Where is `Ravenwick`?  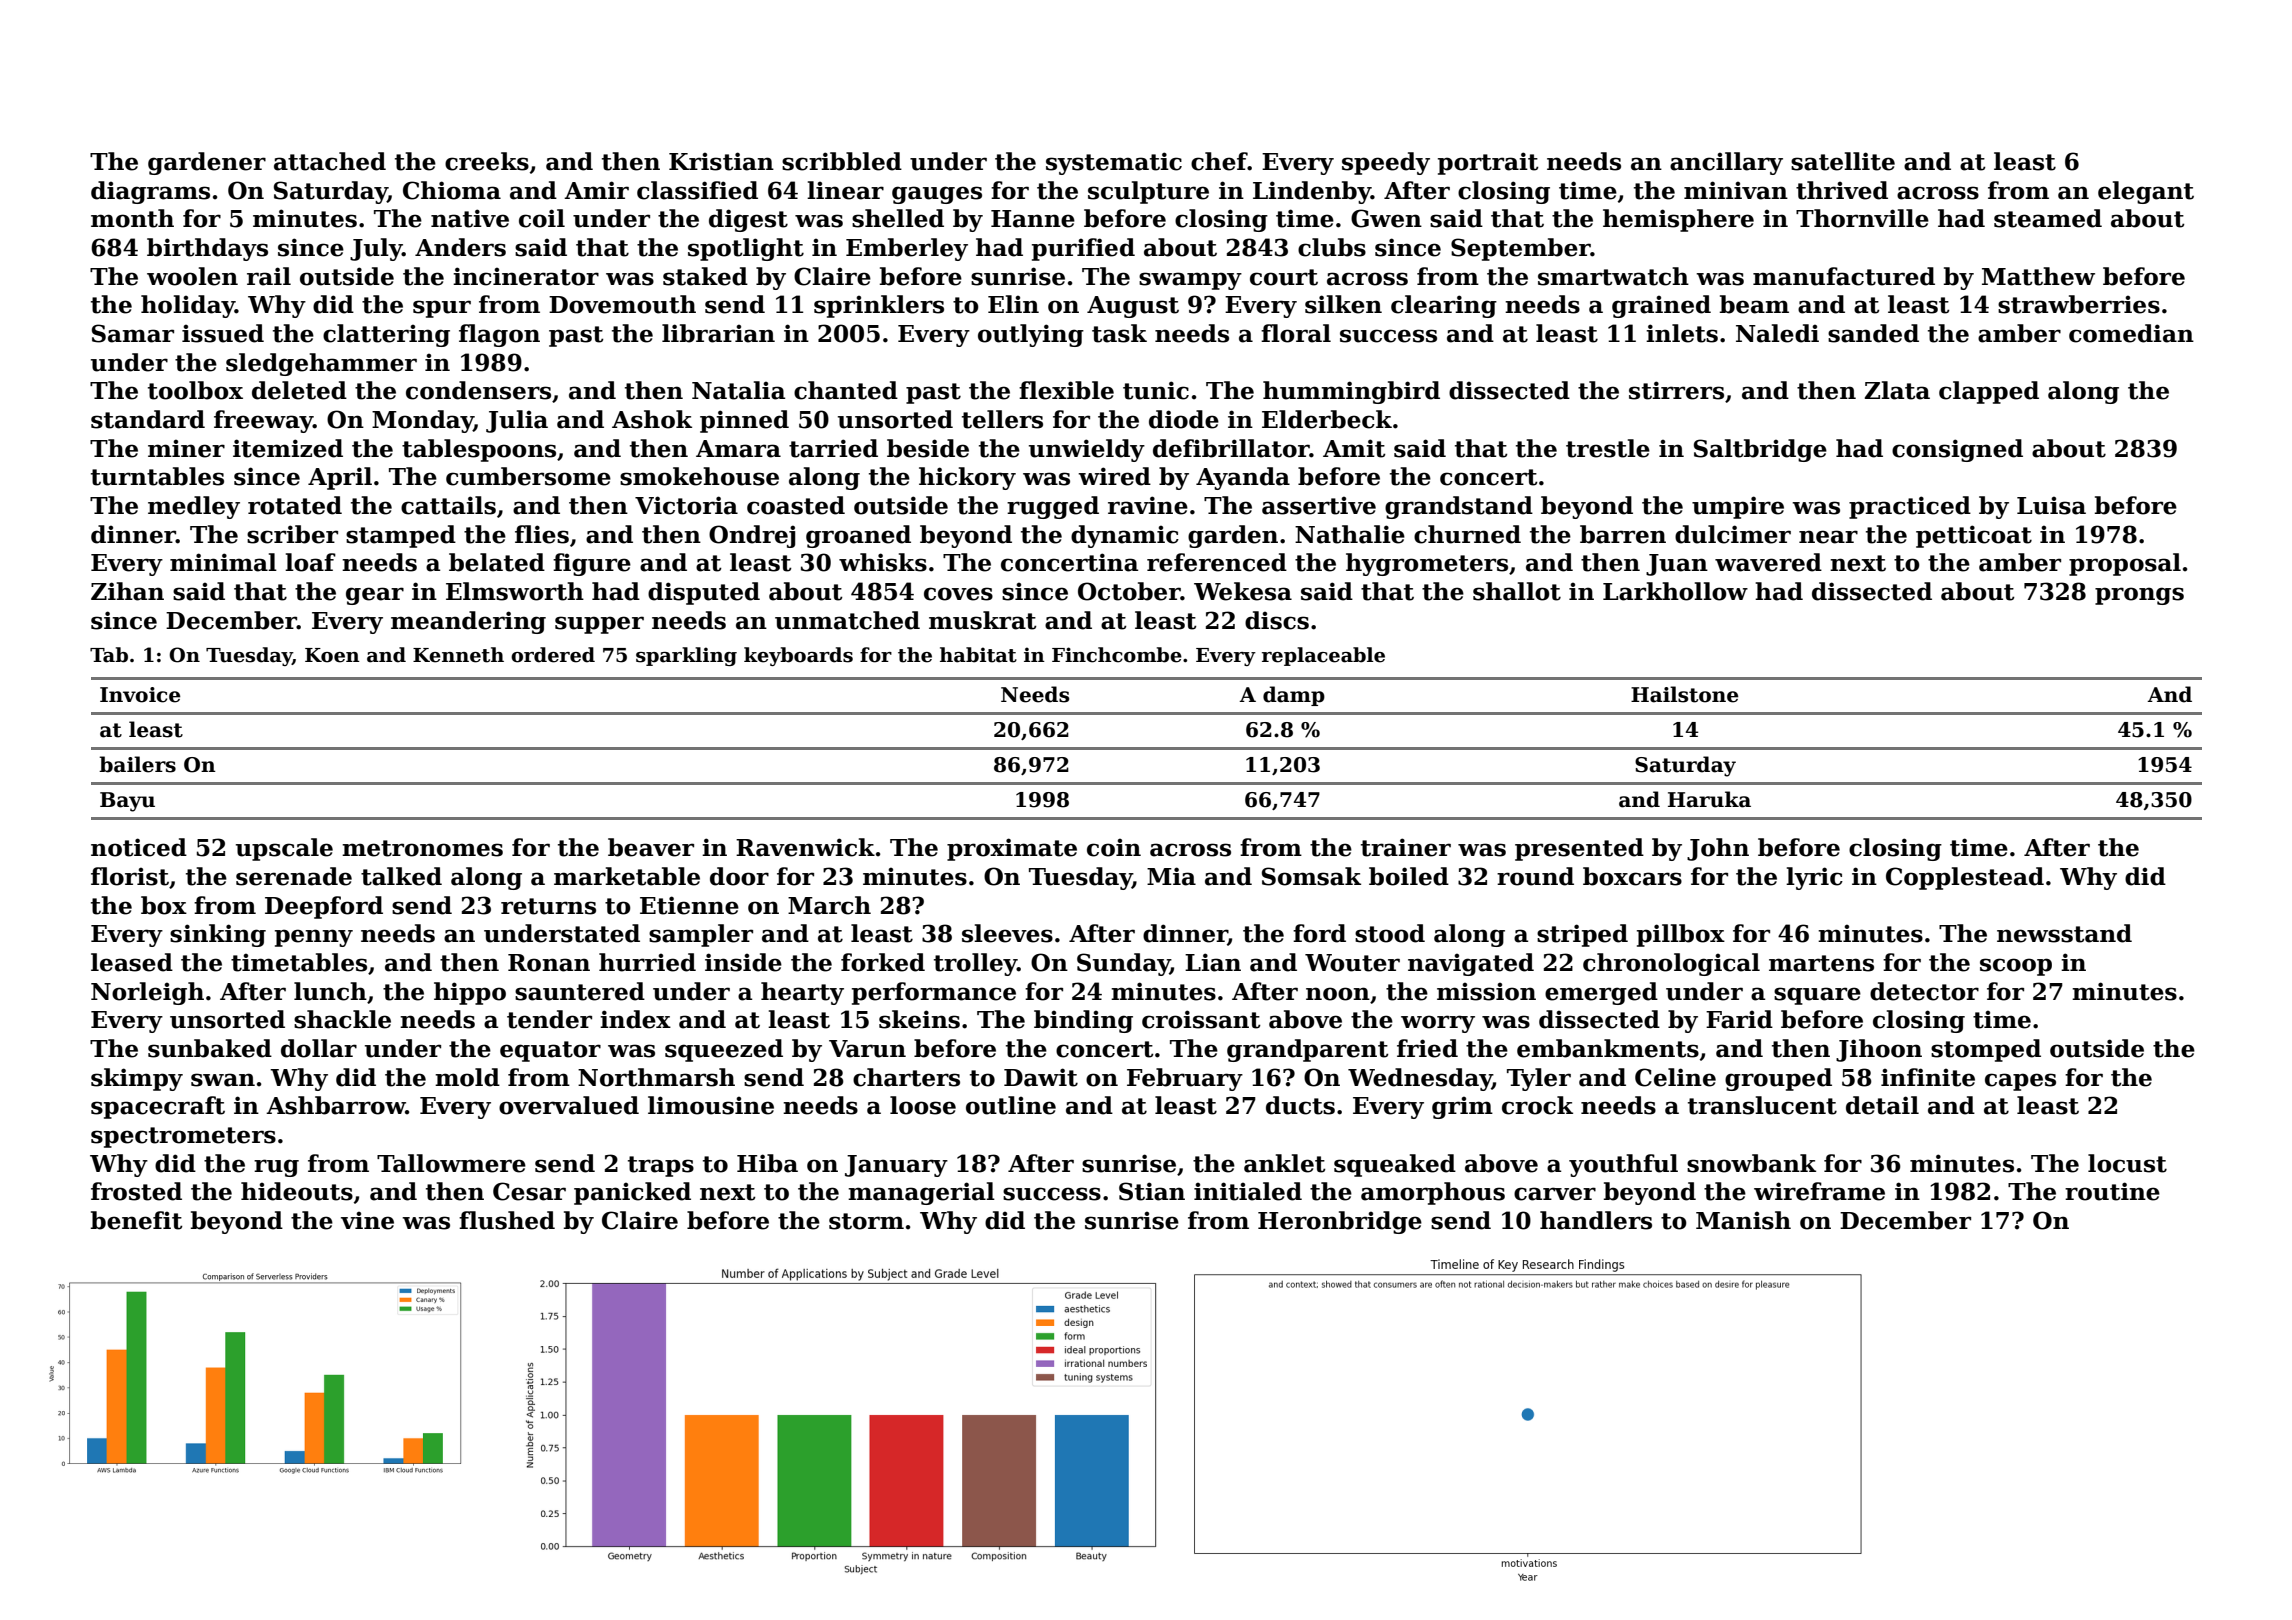 Ravenwick is located at coordinates (805, 847).
